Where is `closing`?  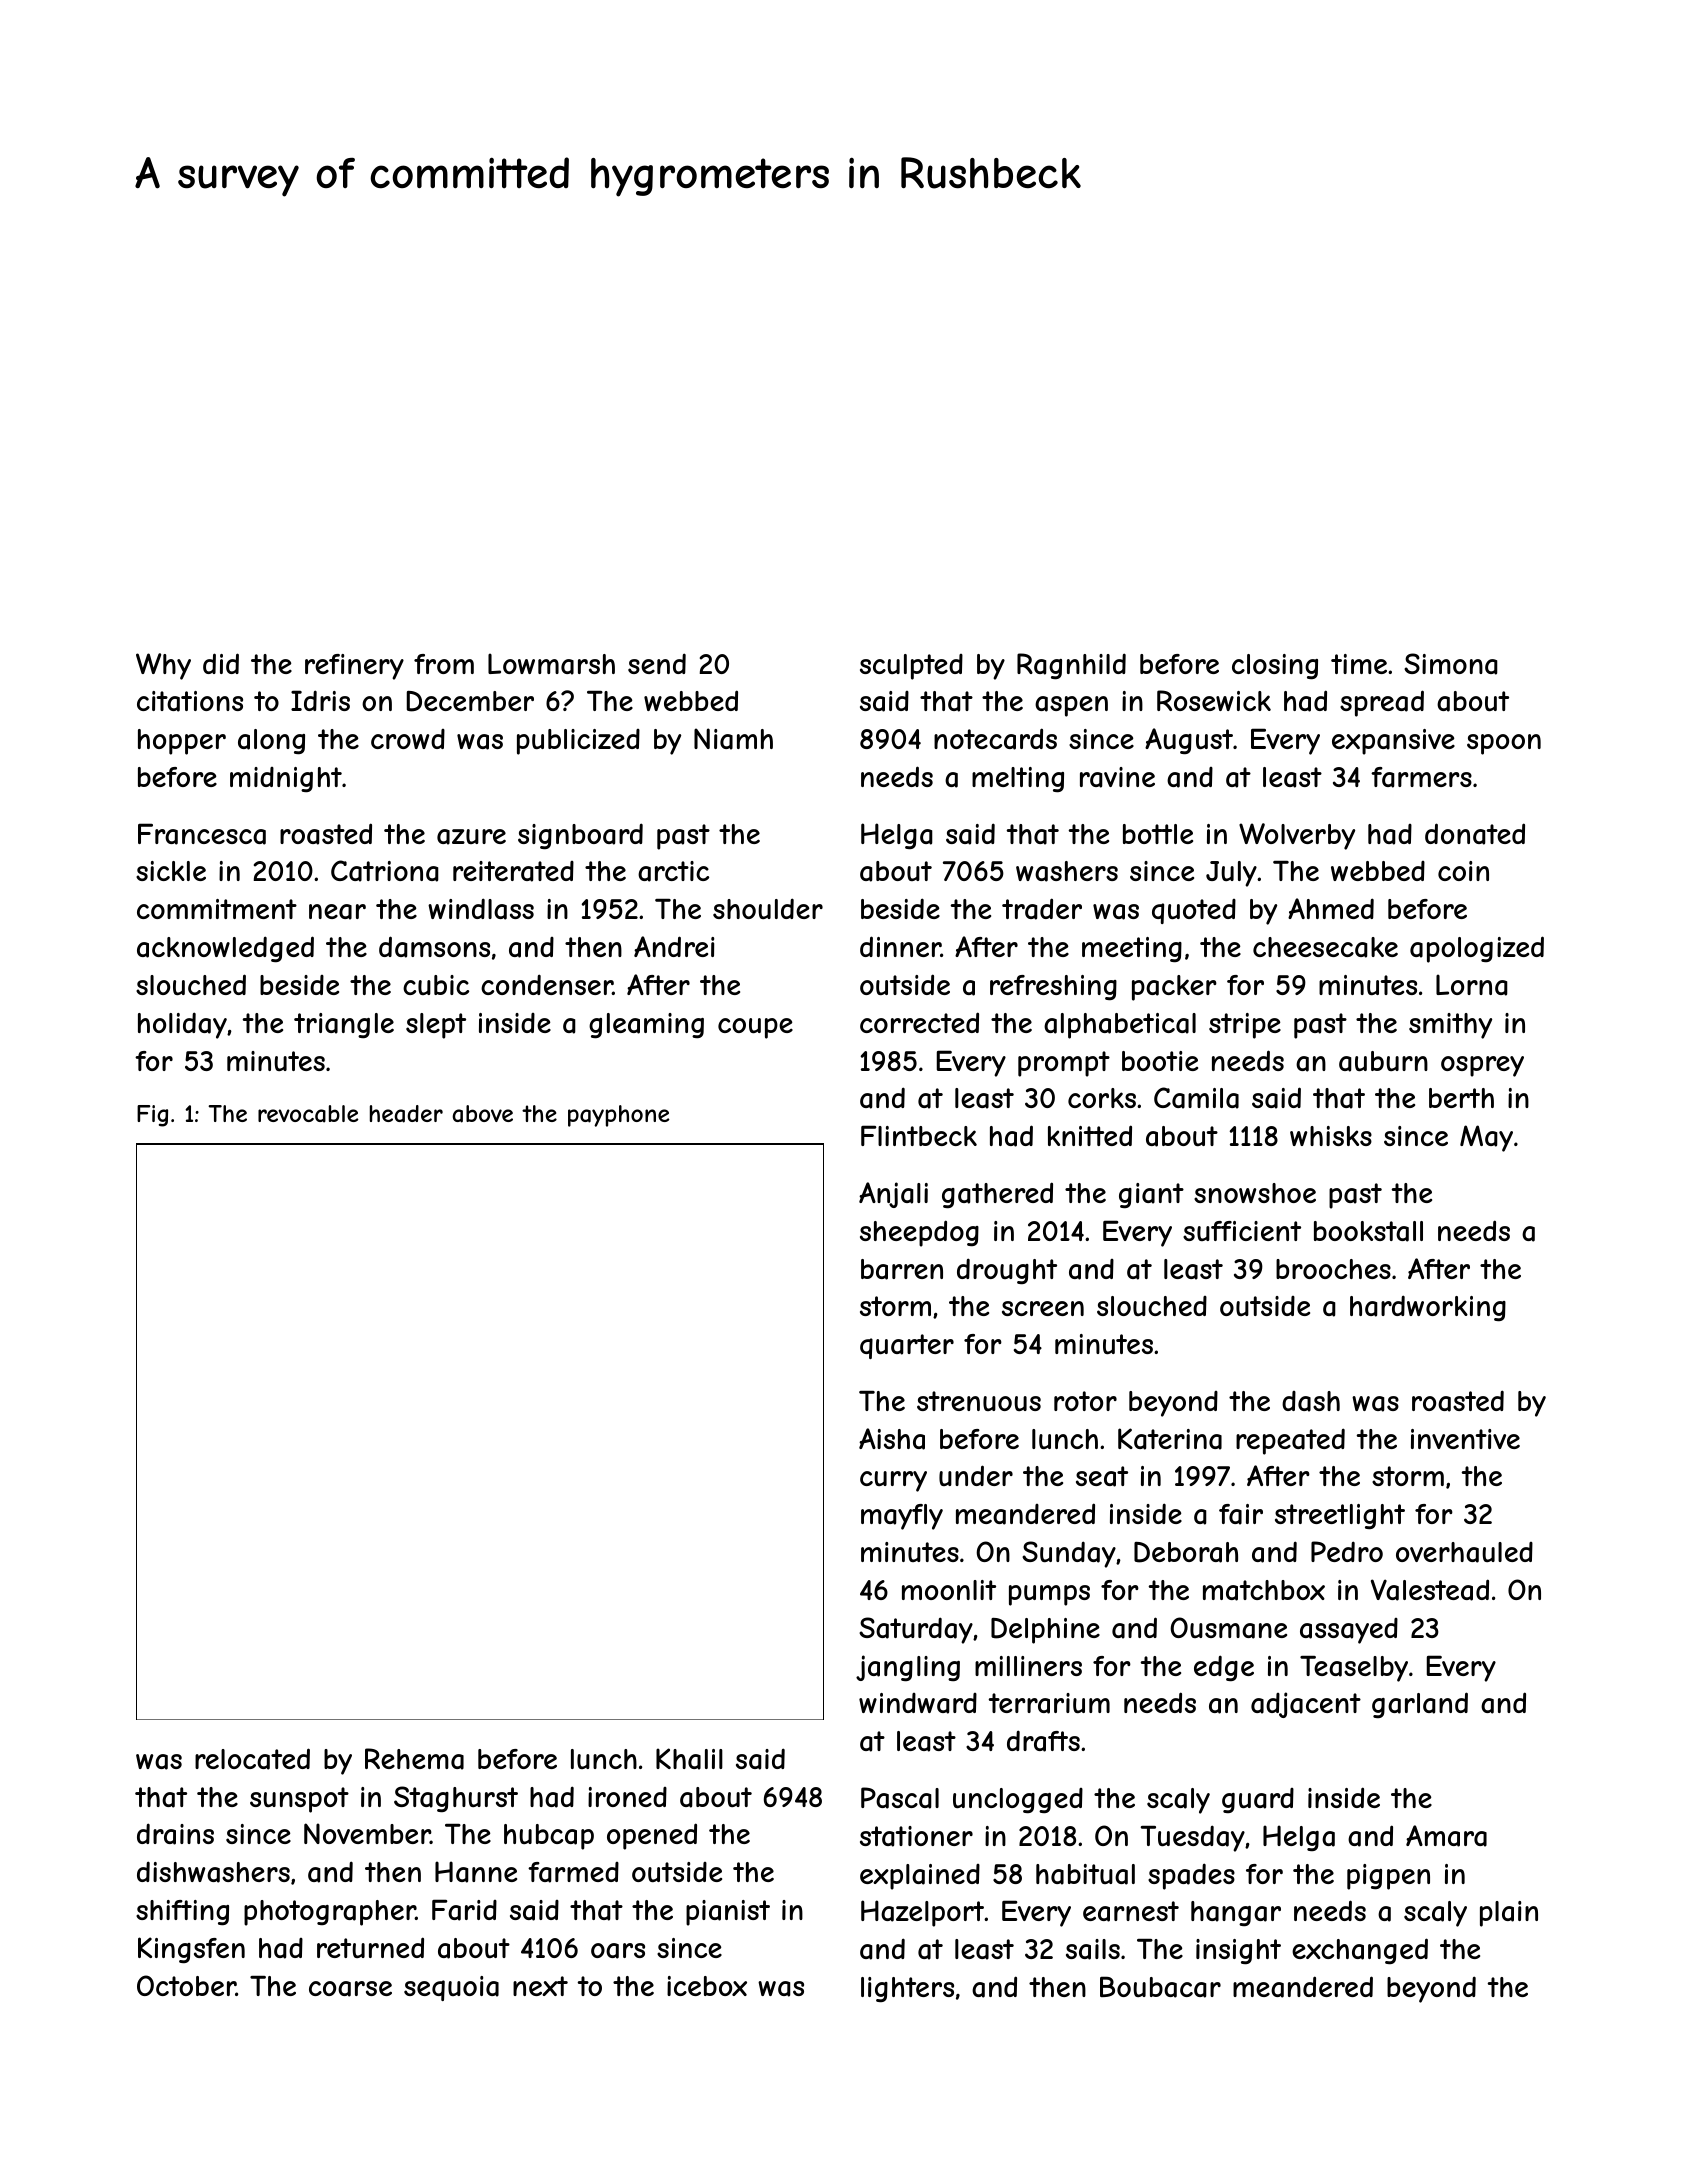
closing is located at coordinates (1275, 667).
